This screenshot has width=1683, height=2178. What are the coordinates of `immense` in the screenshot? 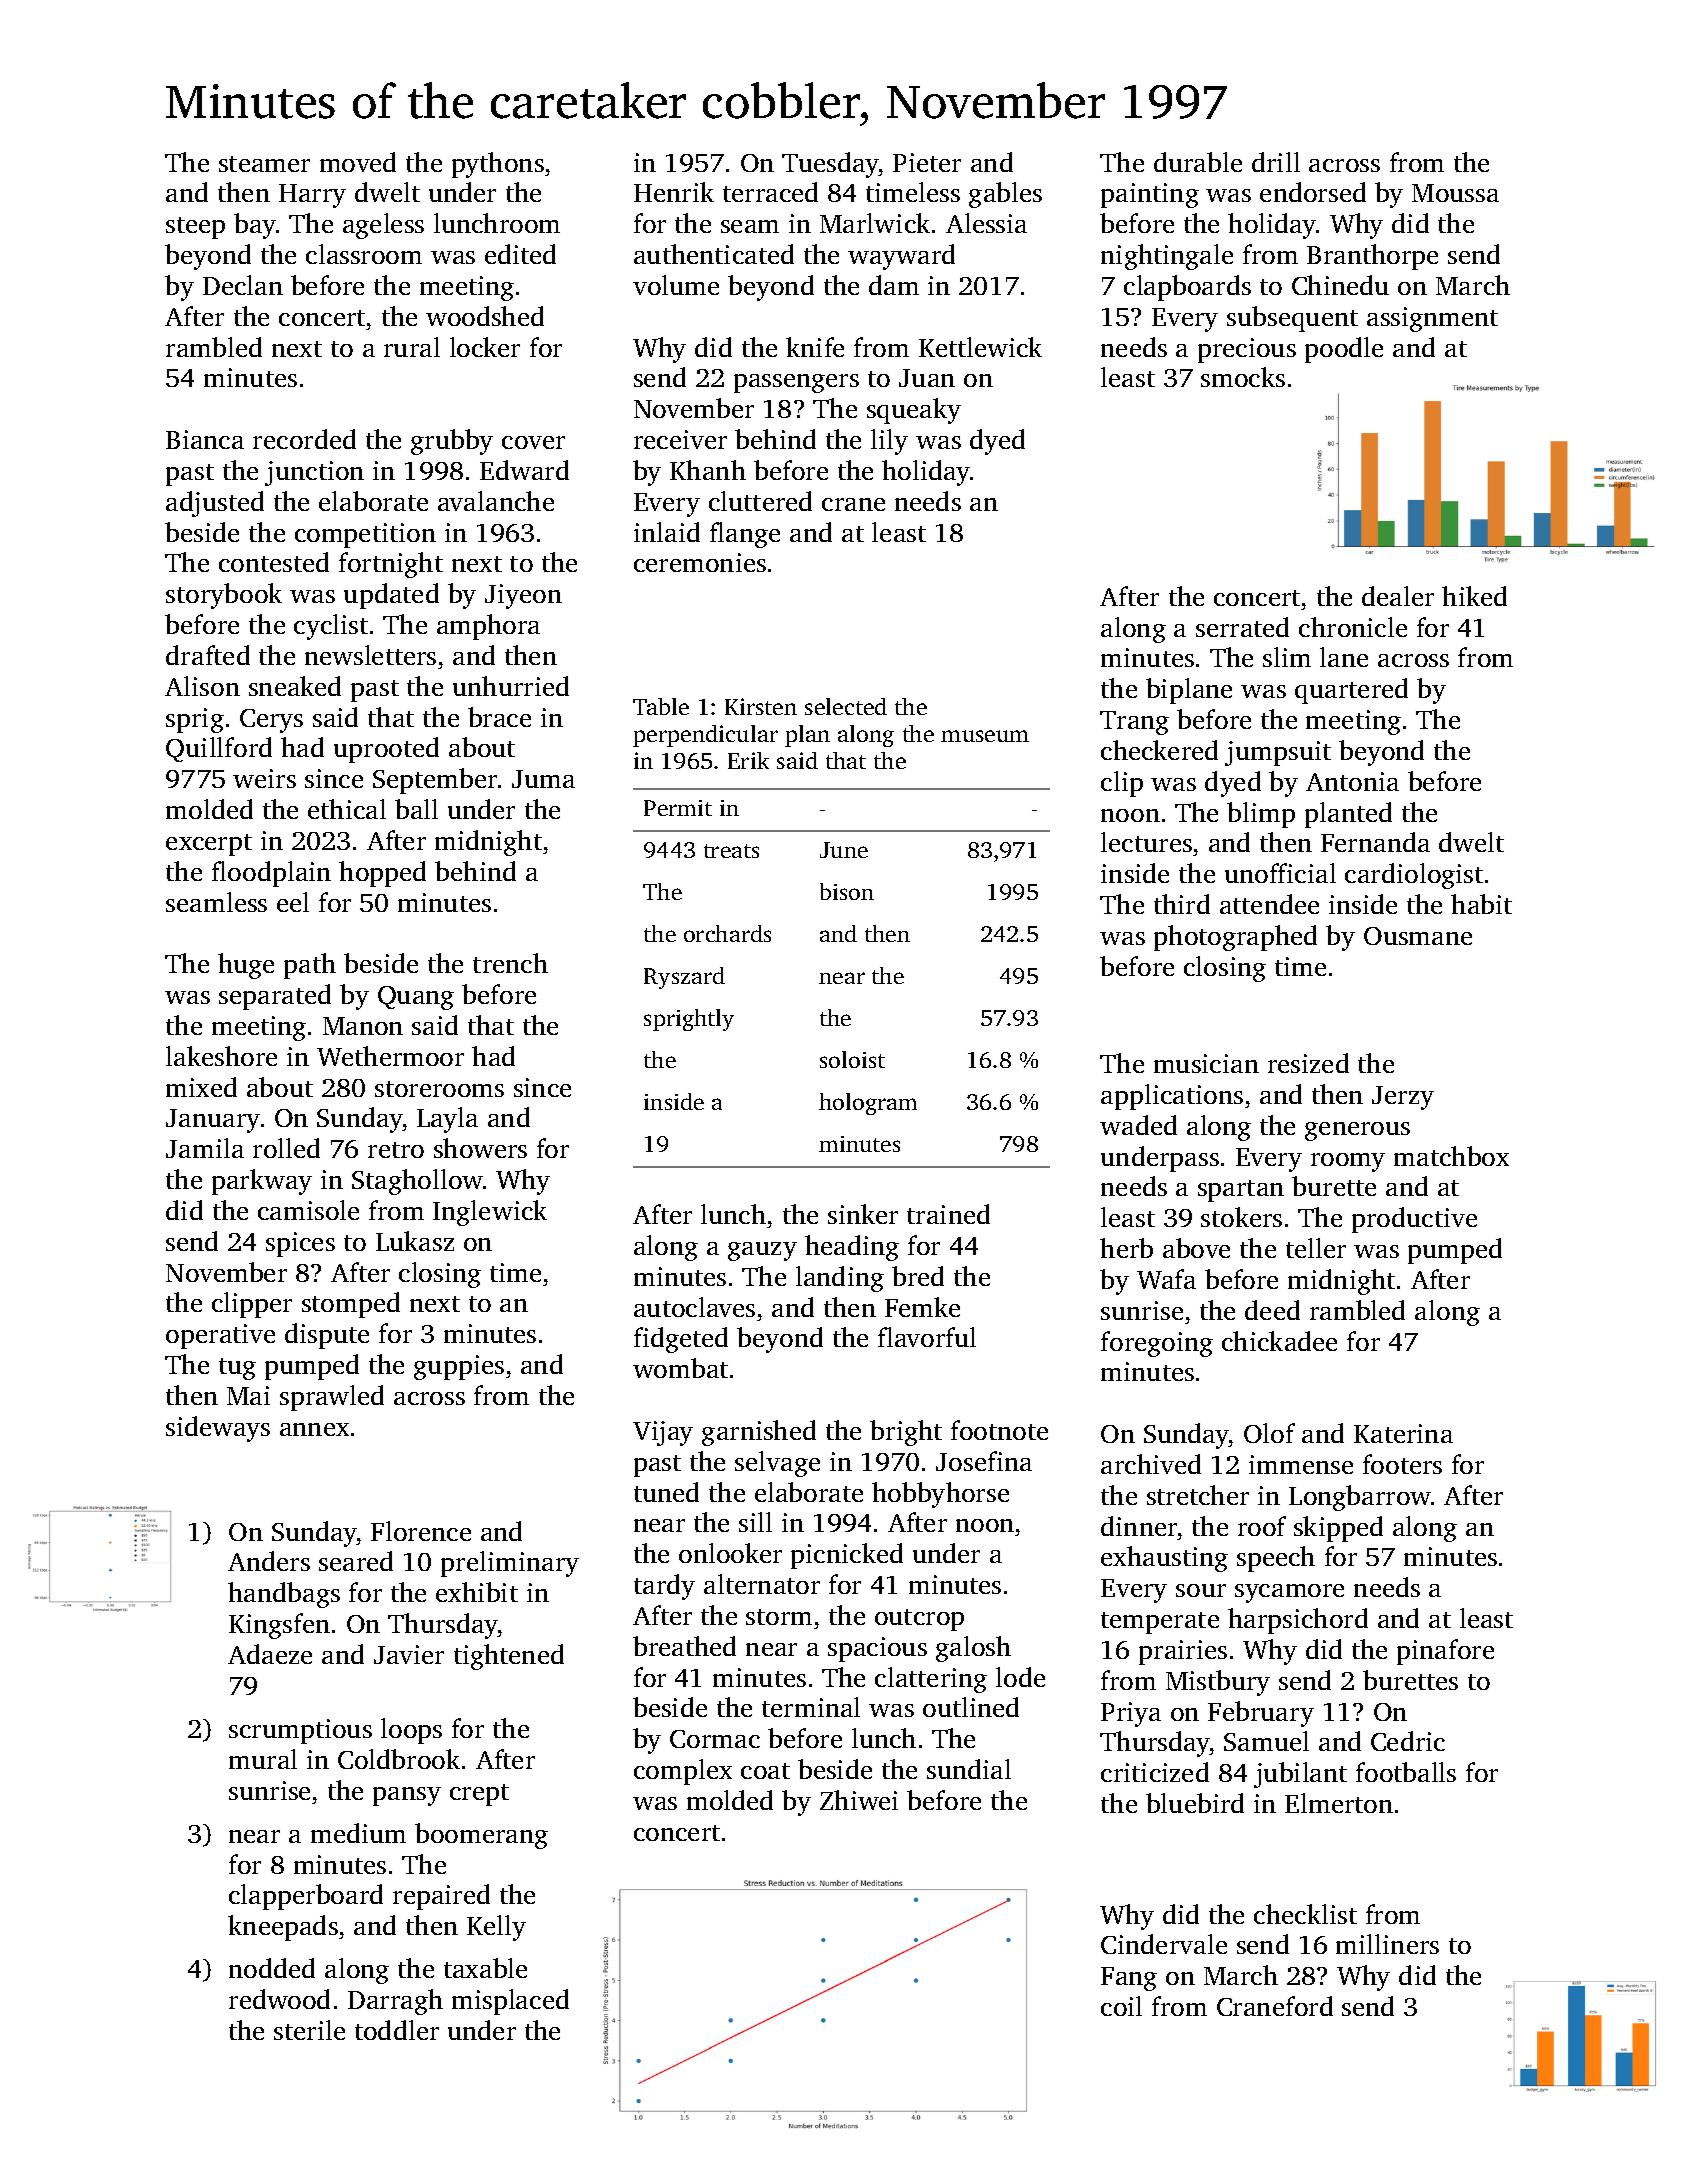 It's located at (1301, 1464).
